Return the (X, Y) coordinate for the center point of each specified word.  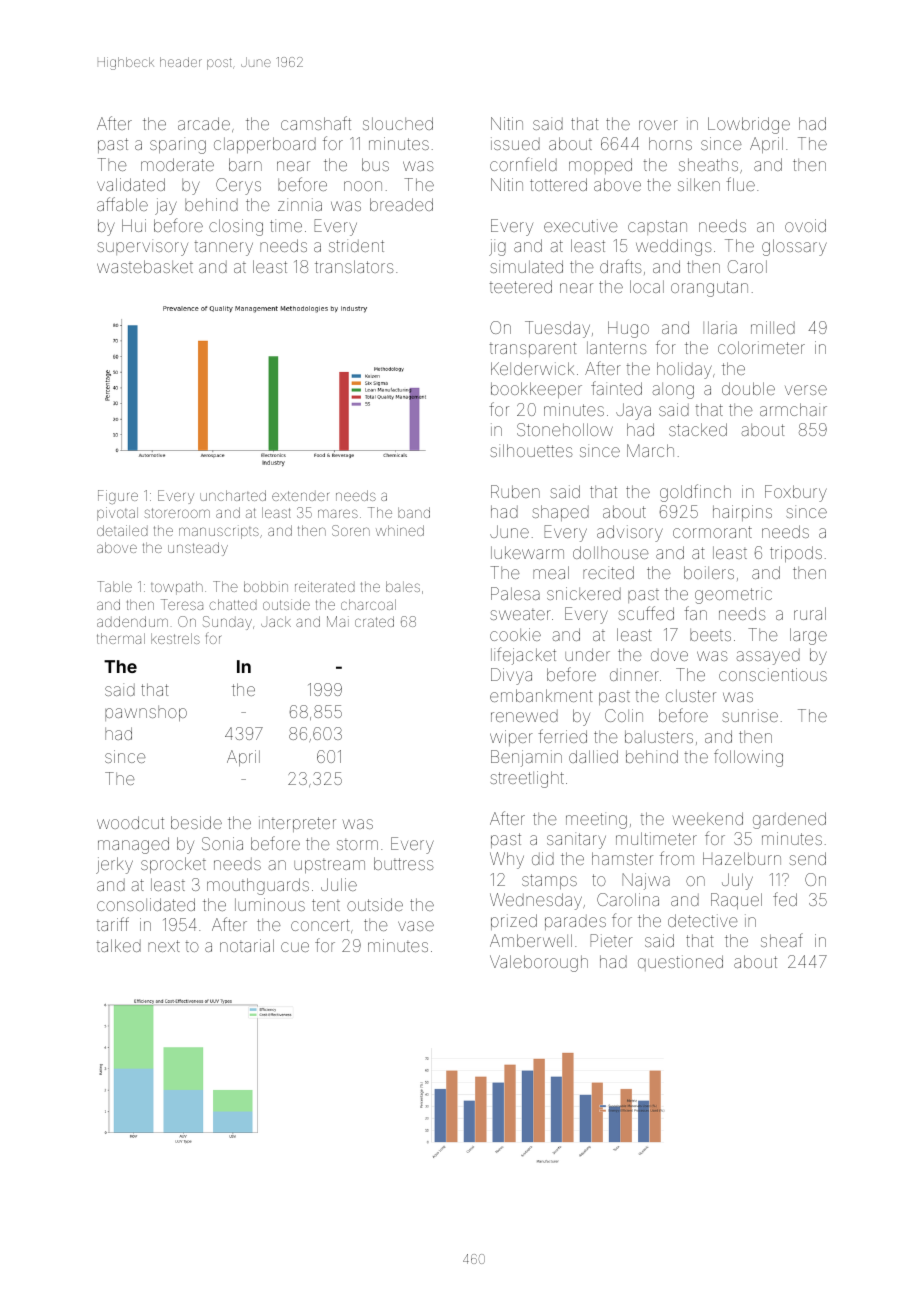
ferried (562, 736)
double (748, 388)
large (808, 636)
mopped (600, 166)
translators (354, 266)
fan (695, 613)
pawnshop (146, 713)
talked (118, 945)
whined (400, 530)
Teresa (182, 604)
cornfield (523, 164)
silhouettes (531, 450)
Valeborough (539, 963)
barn (245, 164)
